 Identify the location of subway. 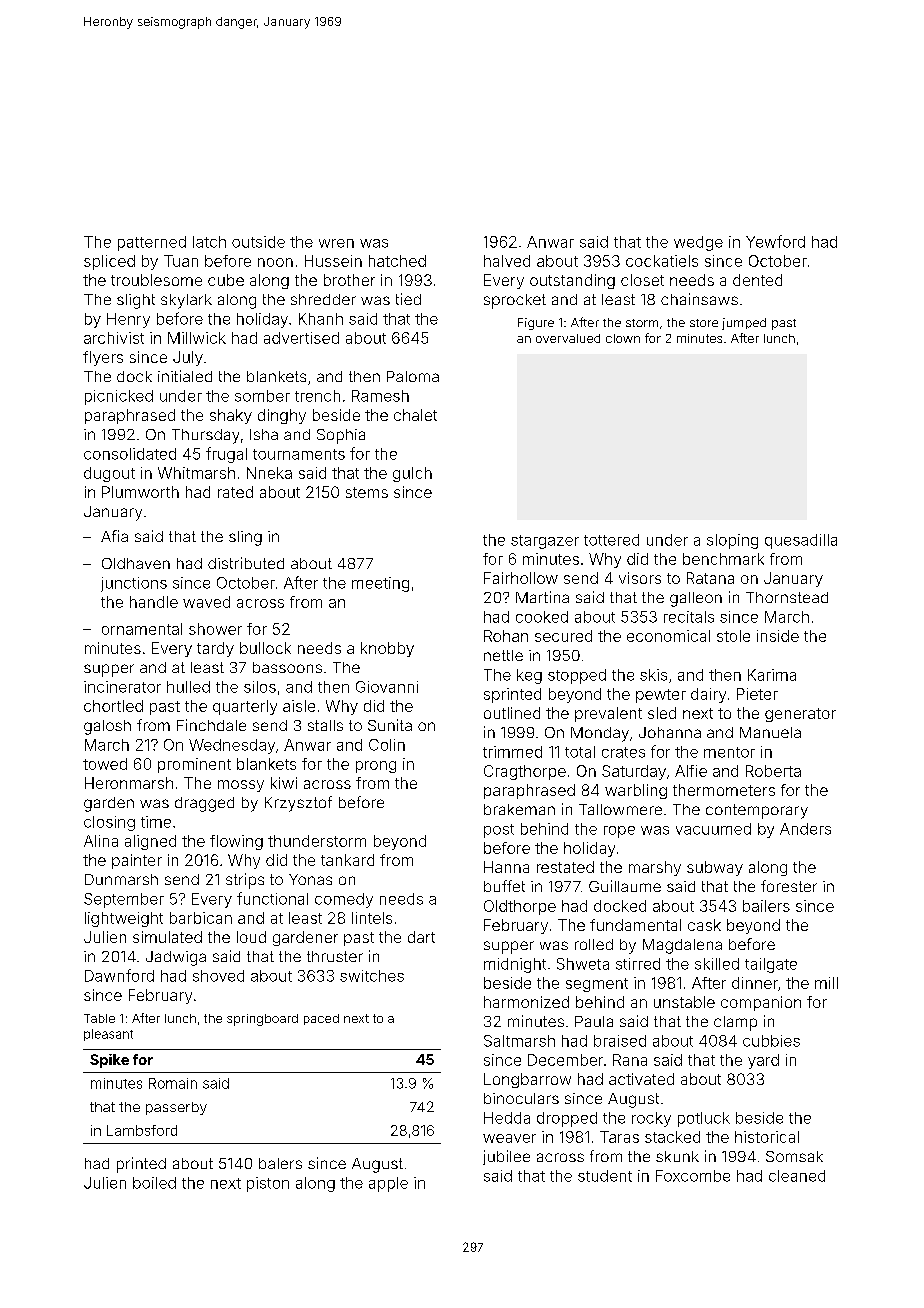
(715, 868).
